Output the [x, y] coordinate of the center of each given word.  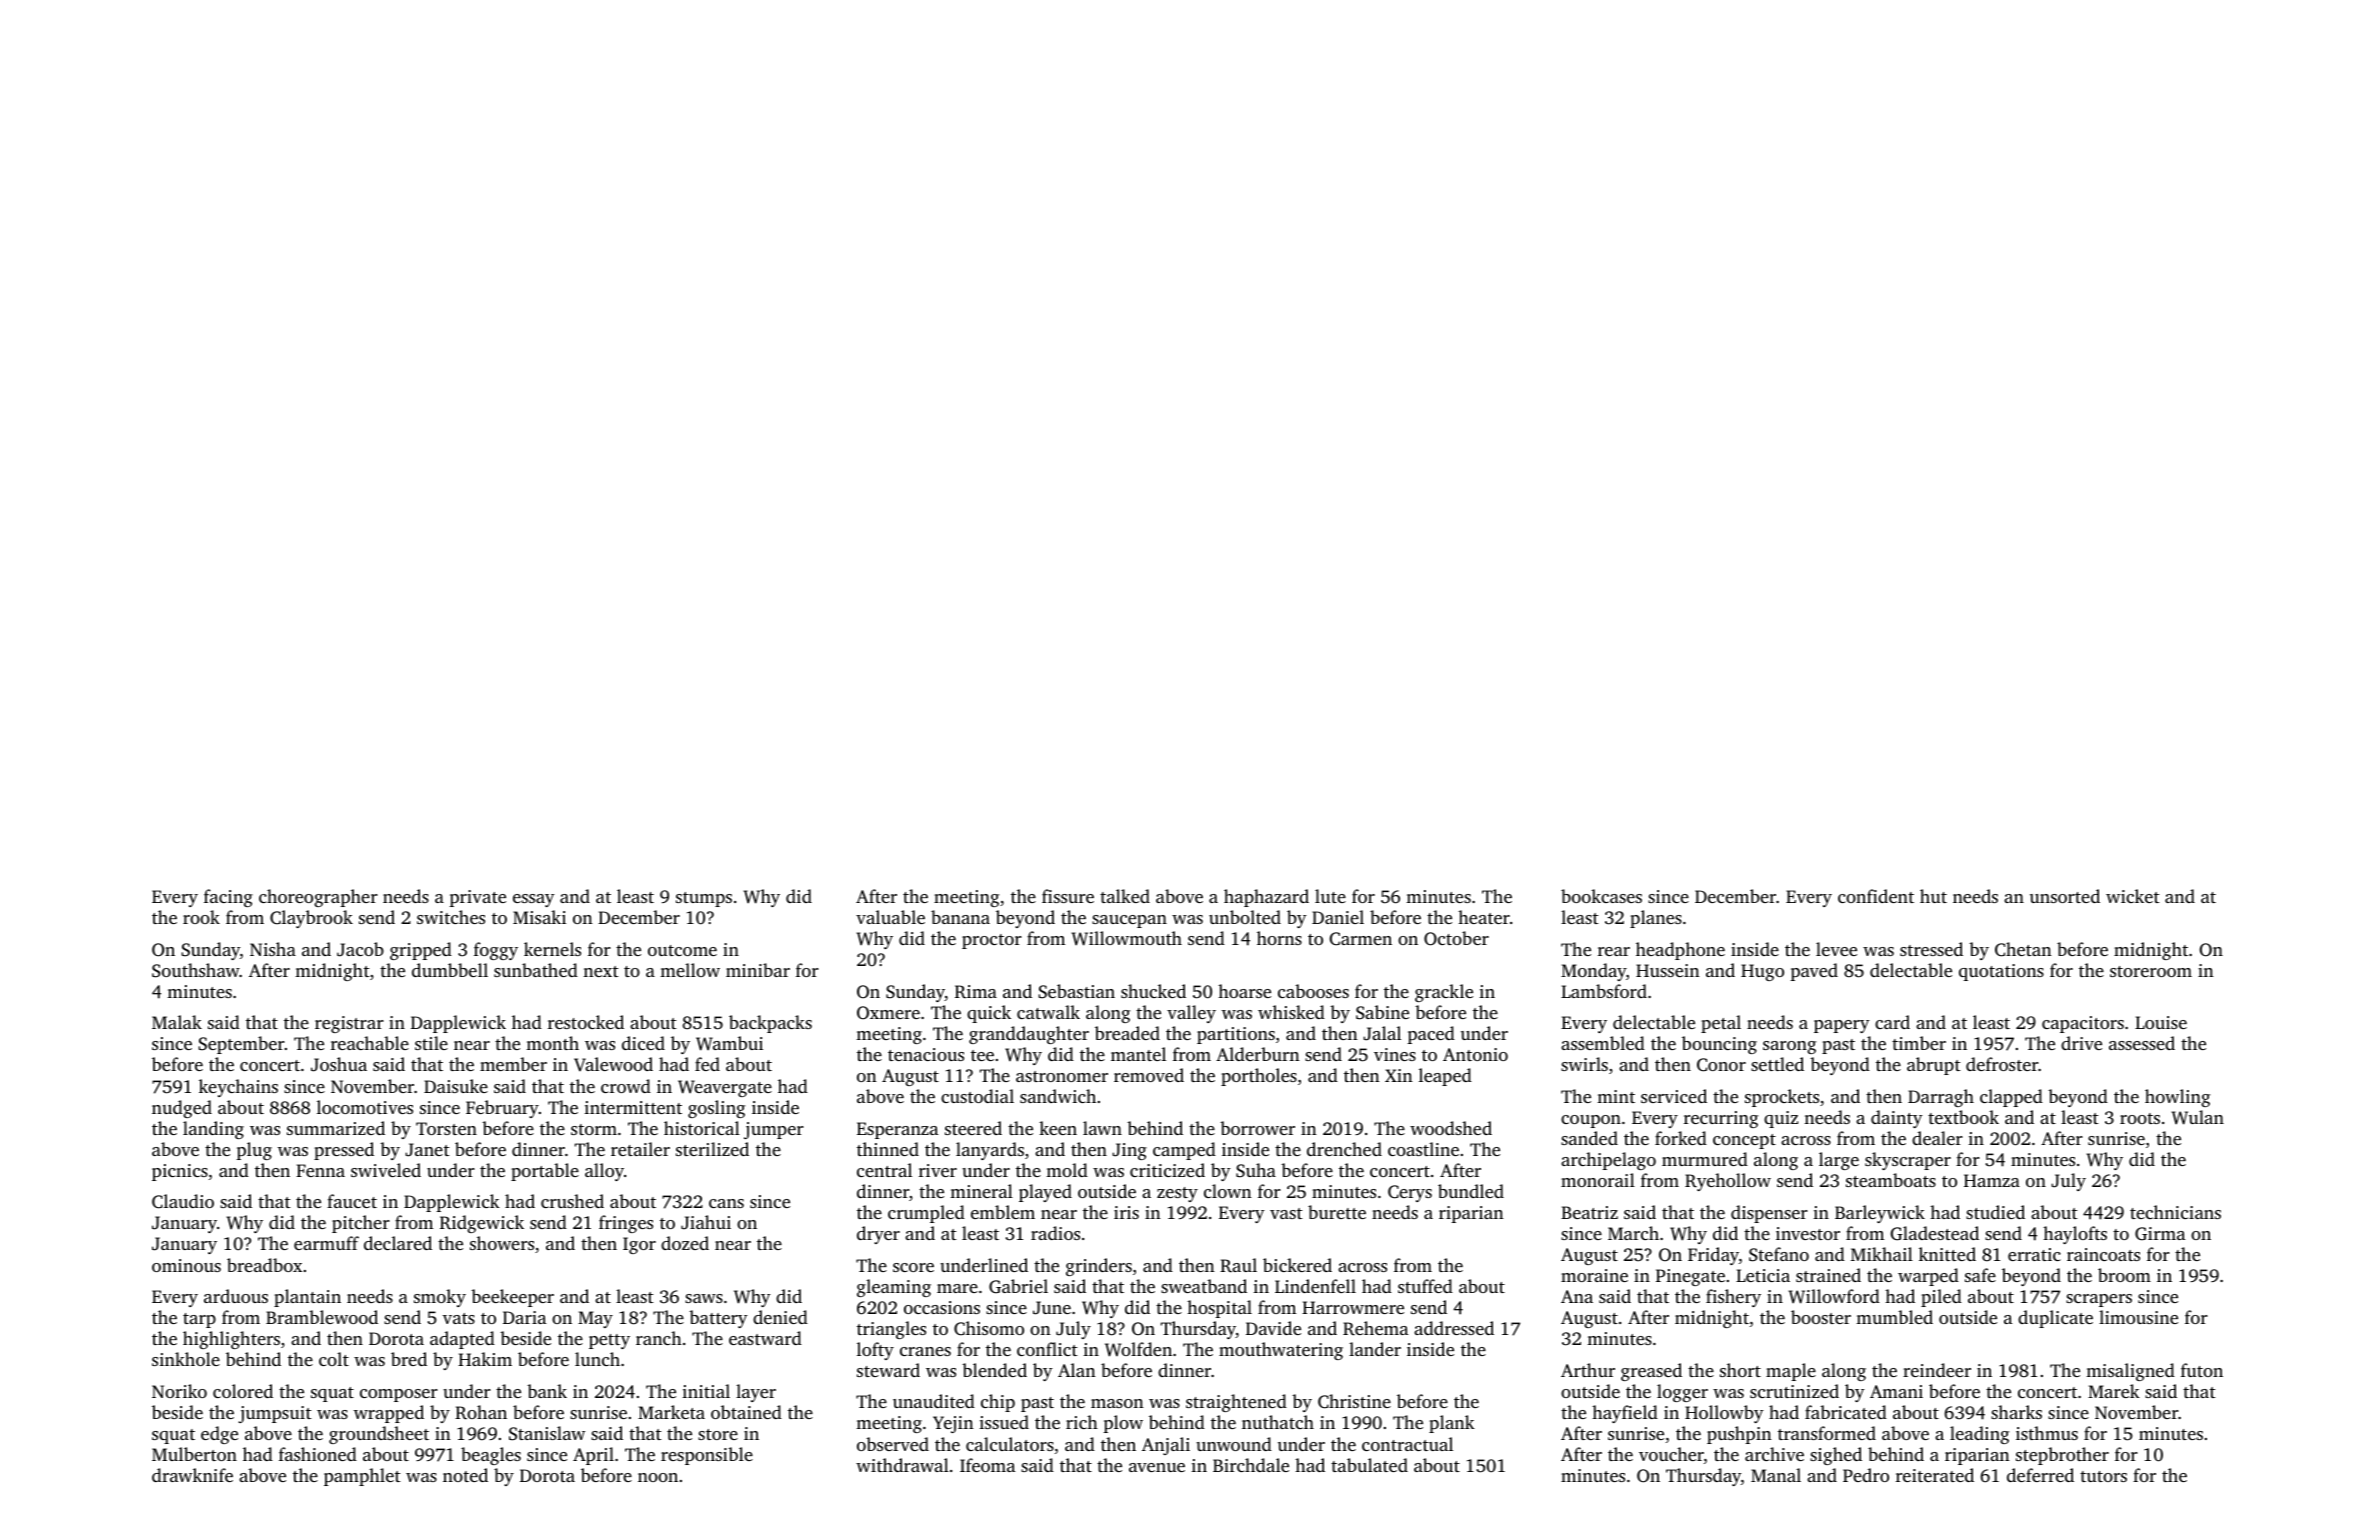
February [502, 1109]
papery [1842, 1026]
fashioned [318, 1454]
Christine [1354, 1401]
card [1892, 1022]
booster [1821, 1317]
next [601, 971]
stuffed [1425, 1286]
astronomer [1062, 1076]
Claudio [183, 1201]
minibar [758, 970]
